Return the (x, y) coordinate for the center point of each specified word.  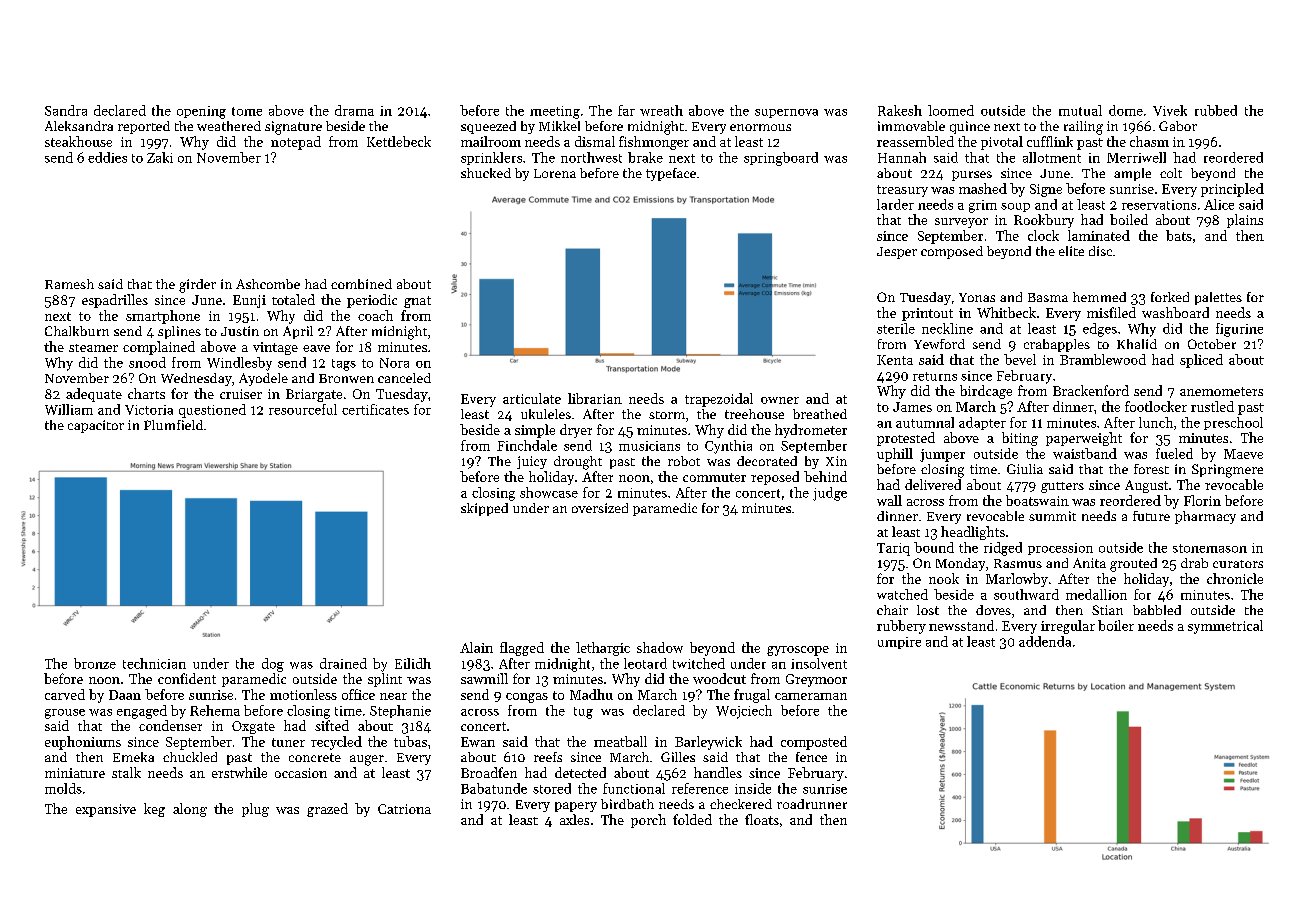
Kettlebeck (399, 141)
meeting (555, 112)
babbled (1157, 610)
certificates (375, 409)
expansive (106, 810)
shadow (660, 647)
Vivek (1170, 110)
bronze (95, 663)
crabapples (1057, 345)
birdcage (986, 392)
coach (375, 315)
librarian (595, 398)
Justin (240, 331)
